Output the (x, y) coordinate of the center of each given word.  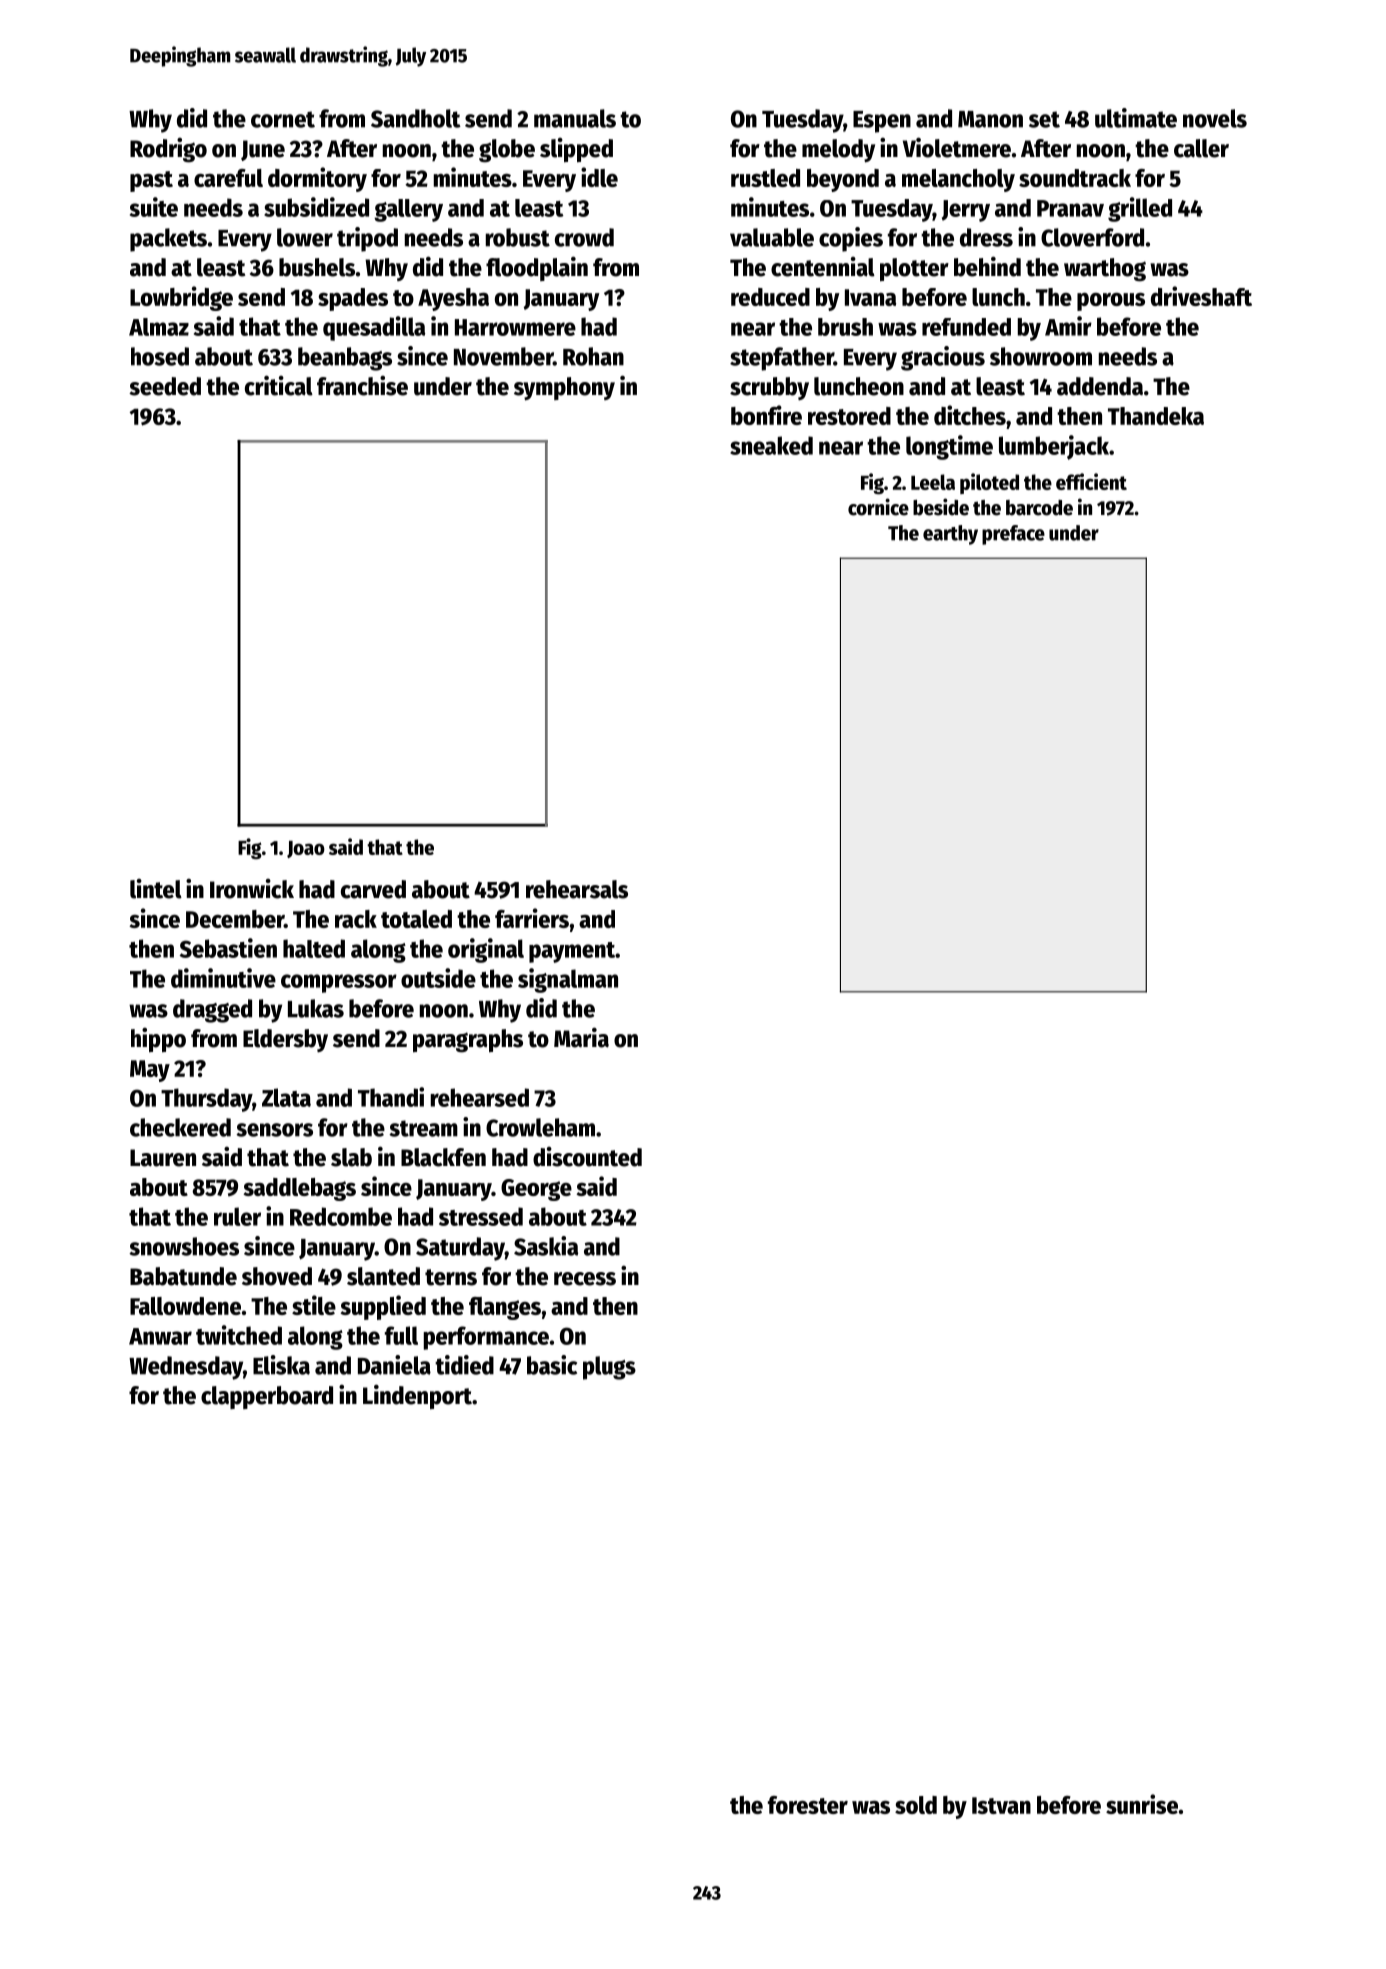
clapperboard (267, 1397)
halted (314, 948)
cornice (878, 507)
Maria (581, 1037)
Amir (1068, 326)
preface (1013, 535)
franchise (362, 386)
